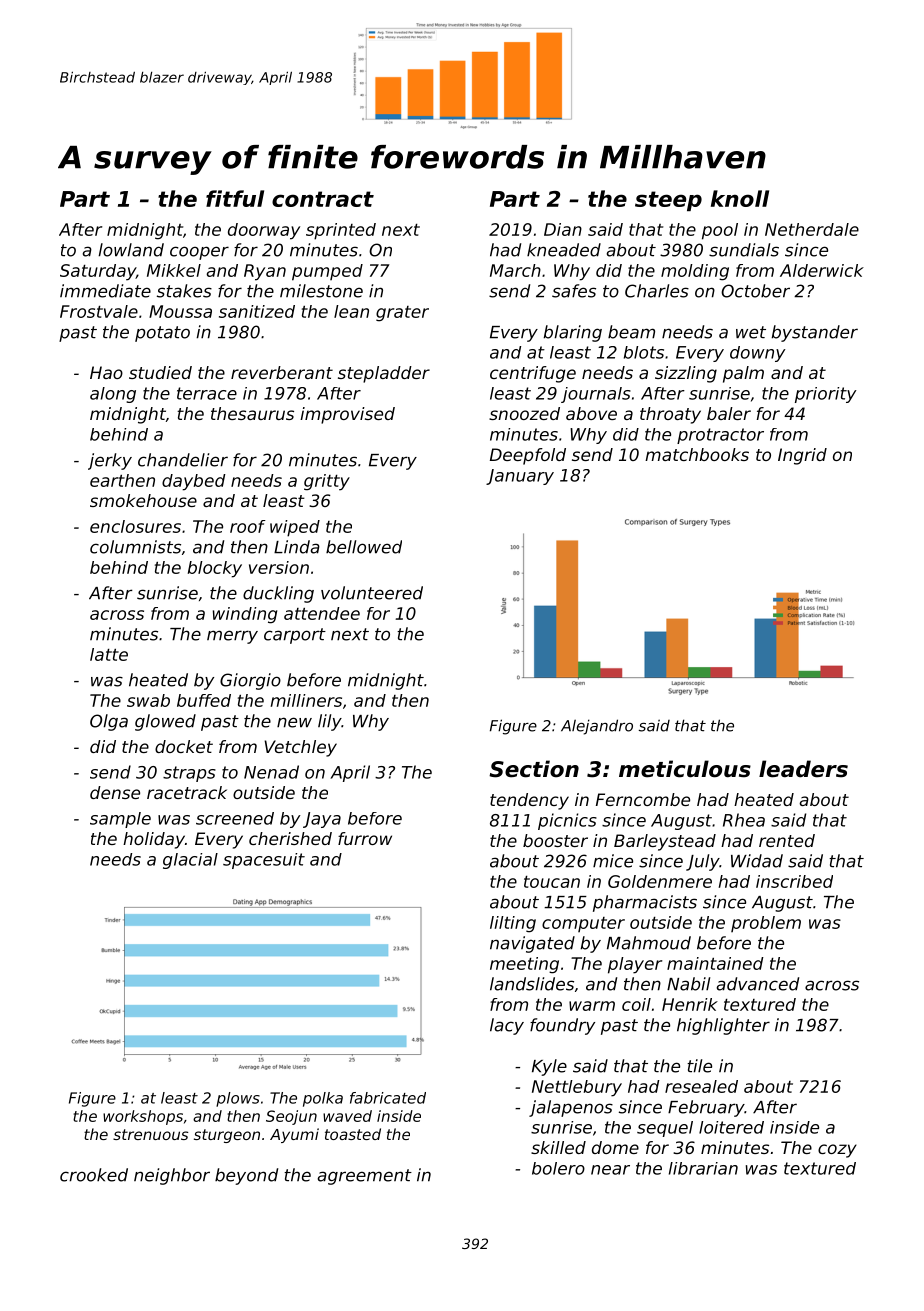 The height and width of the screenshot is (1311, 924). Describe the element at coordinates (364, 1177) in the screenshot. I see `agreement` at that location.
